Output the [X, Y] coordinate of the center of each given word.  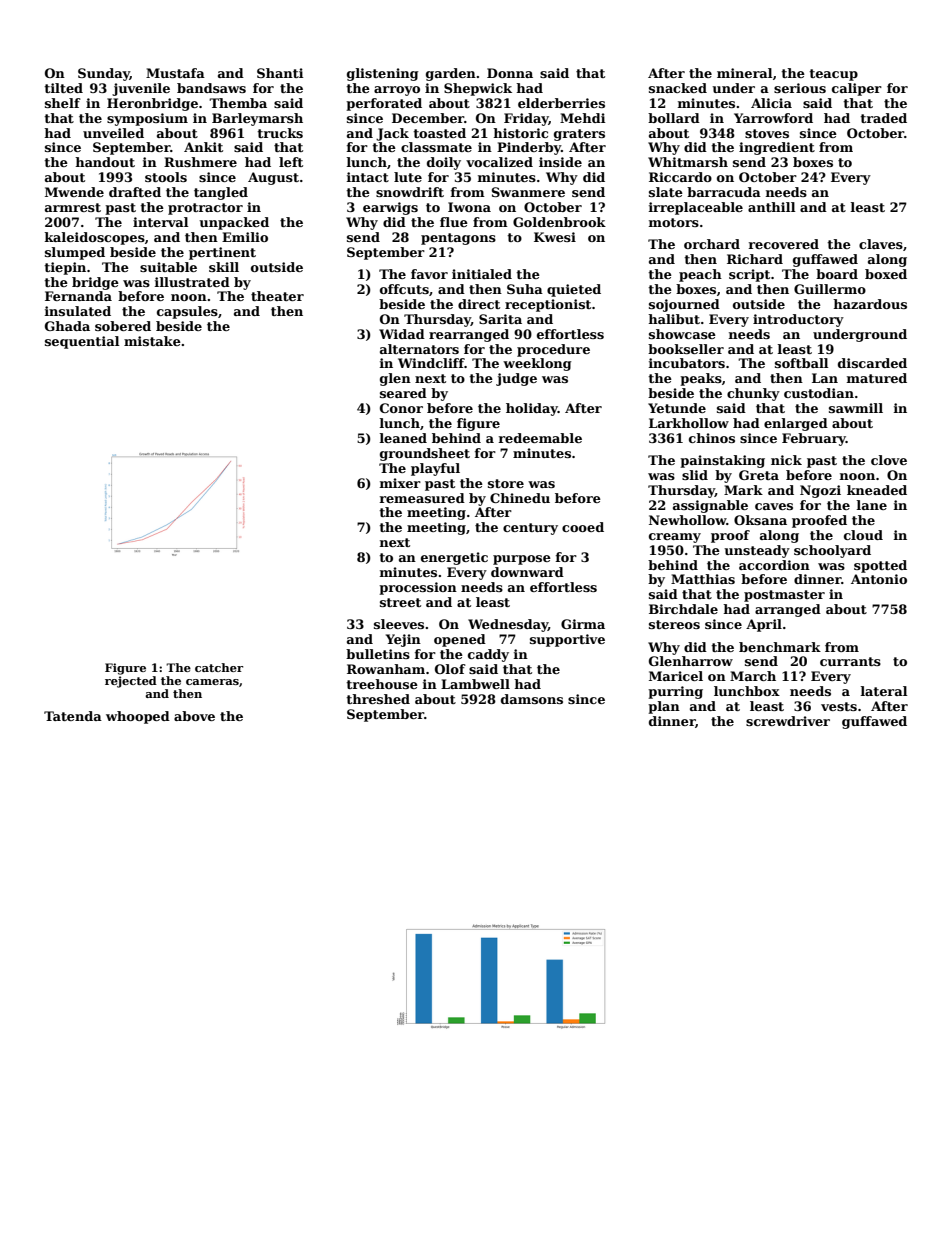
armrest [73, 207]
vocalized [499, 162]
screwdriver [788, 721]
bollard [674, 118]
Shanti [280, 73]
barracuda [724, 192]
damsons [532, 699]
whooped [138, 717]
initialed [482, 274]
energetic [454, 558]
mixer [400, 483]
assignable [710, 506]
